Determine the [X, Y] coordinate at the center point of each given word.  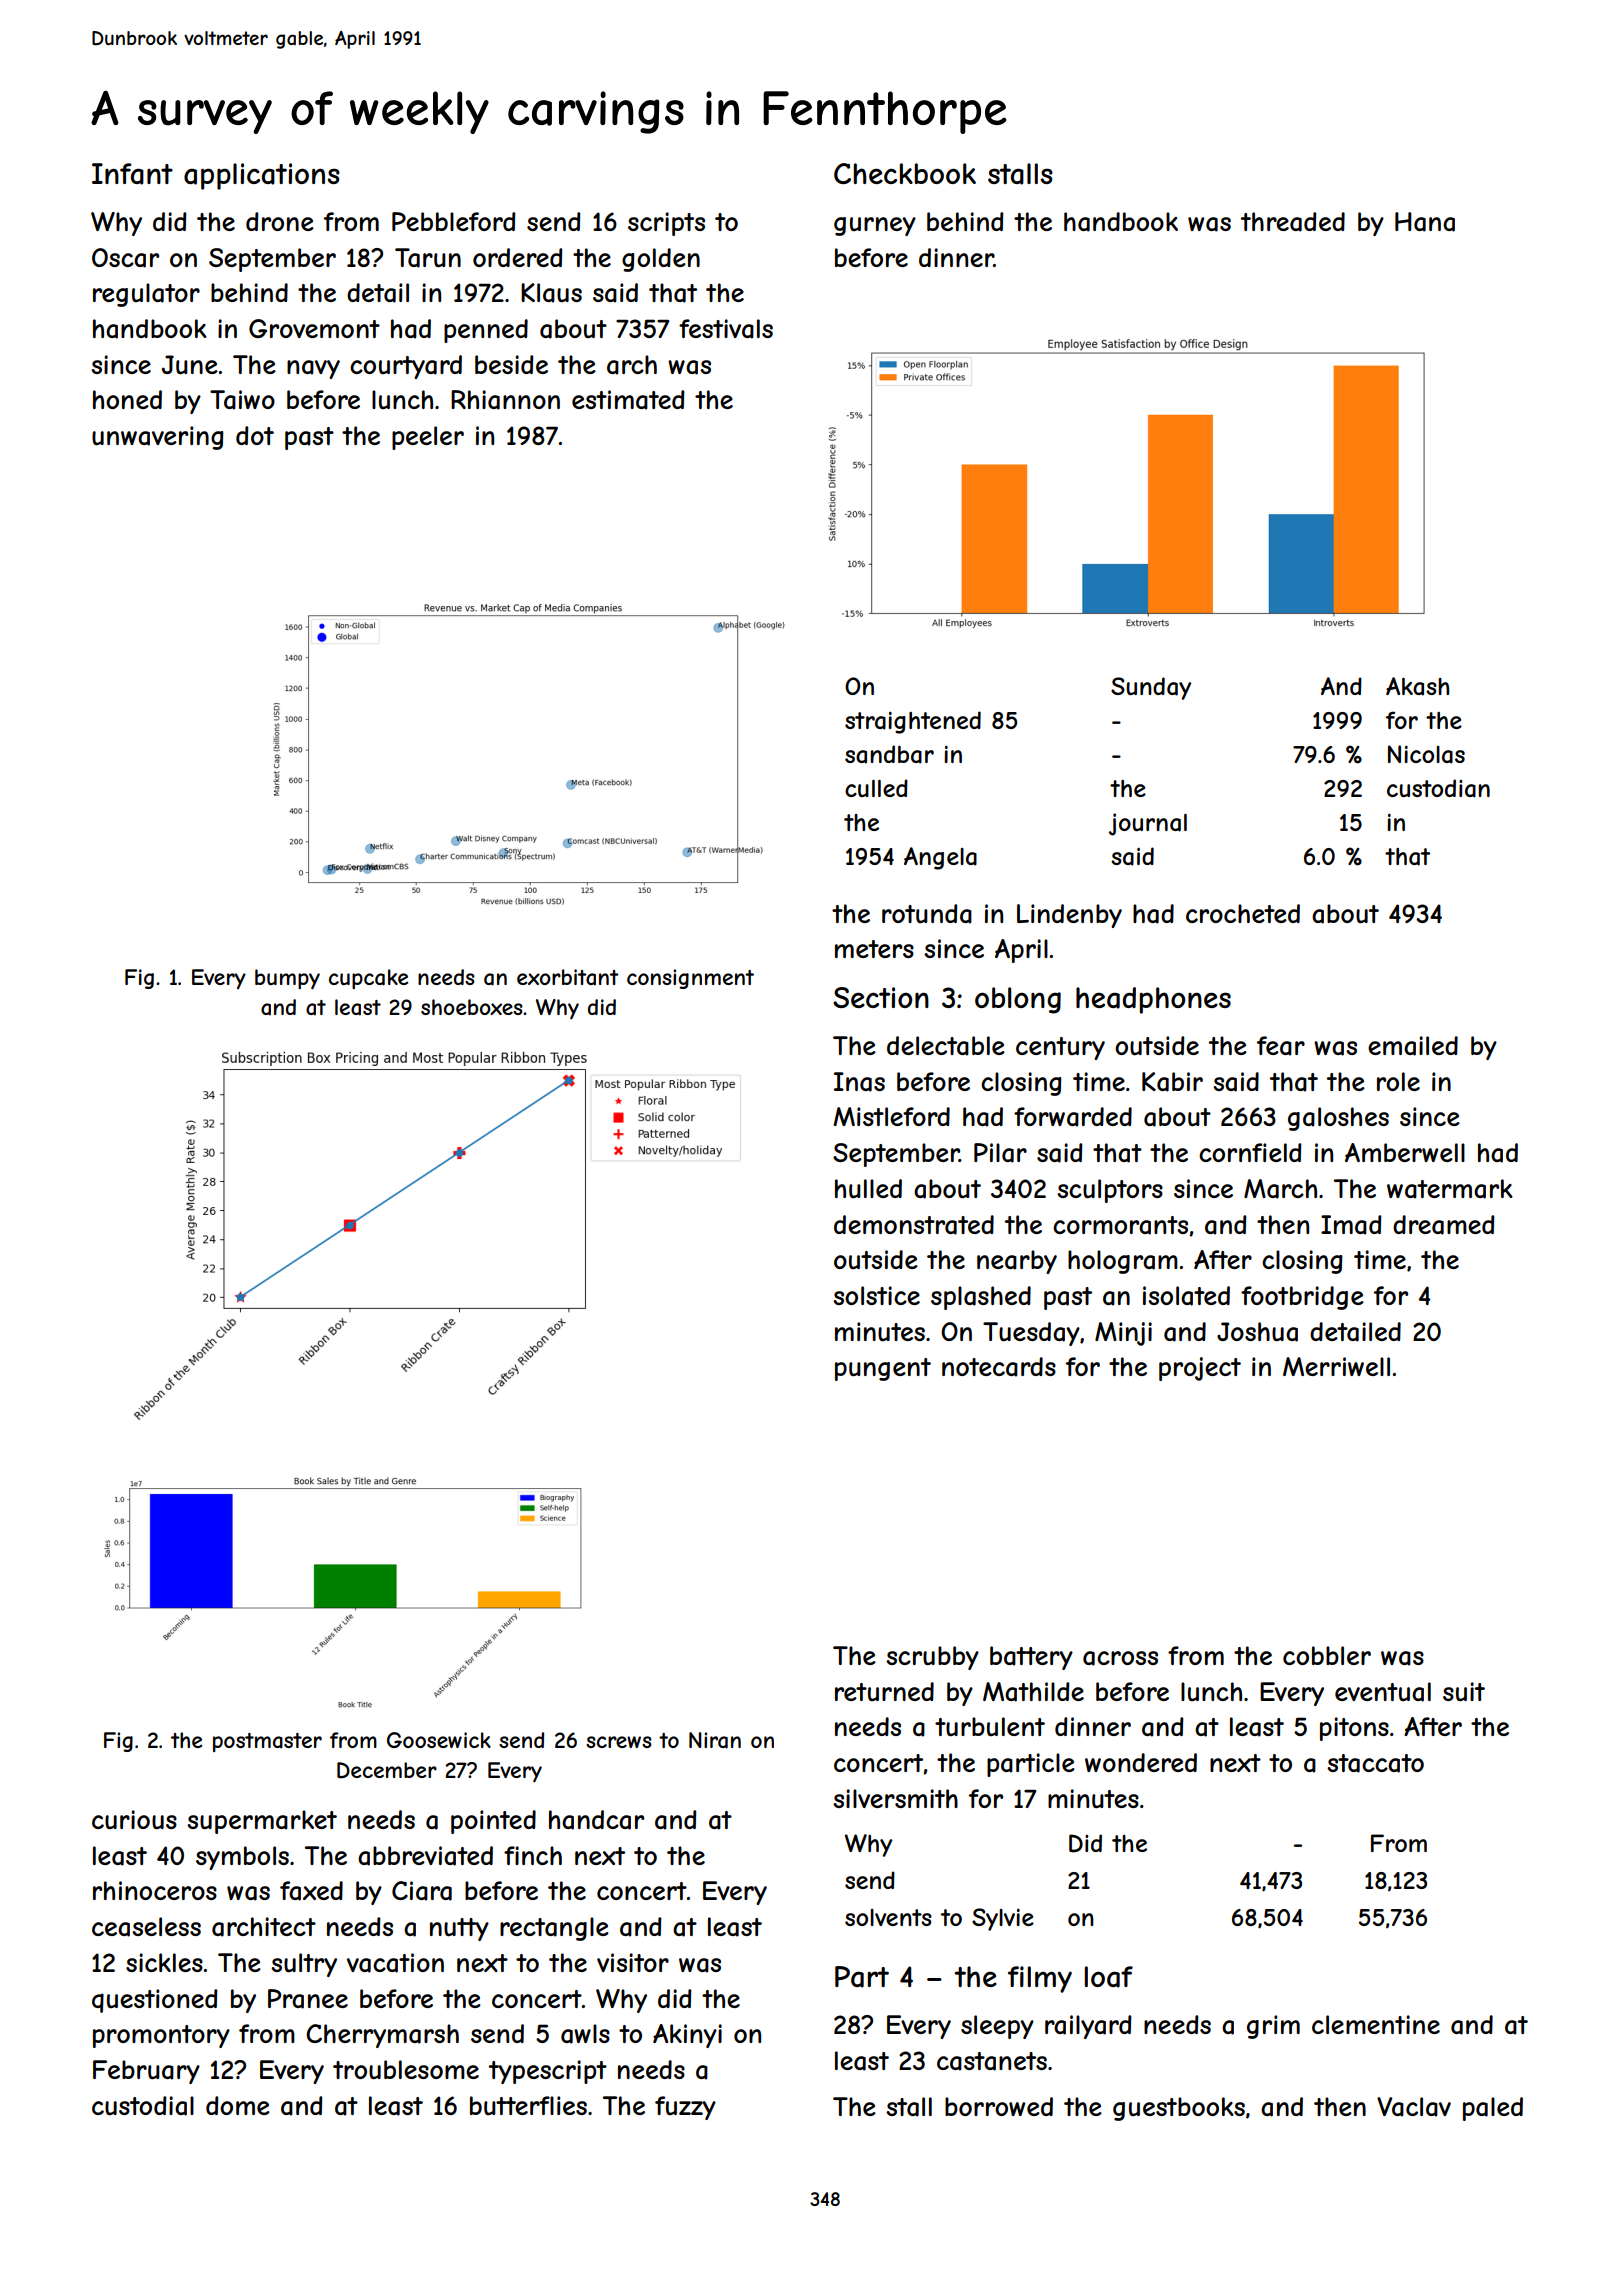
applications [262, 176]
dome [238, 2105]
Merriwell [1336, 1366]
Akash [1417, 686]
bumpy [287, 979]
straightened [913, 722]
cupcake [368, 979]
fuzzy [685, 2108]
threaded [1293, 222]
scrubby [932, 1658]
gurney [875, 226]
